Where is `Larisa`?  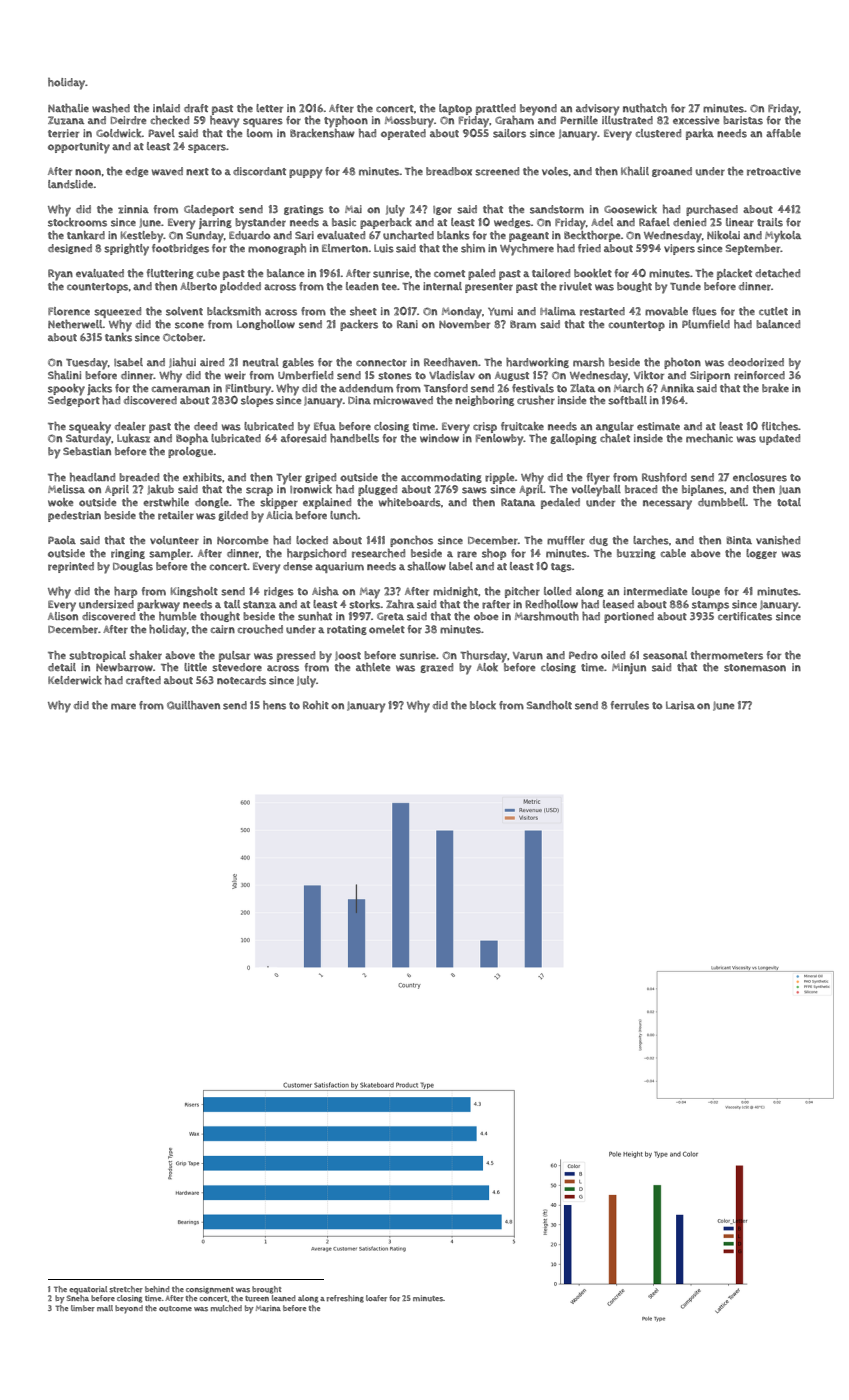
Larisa is located at coordinates (680, 705).
